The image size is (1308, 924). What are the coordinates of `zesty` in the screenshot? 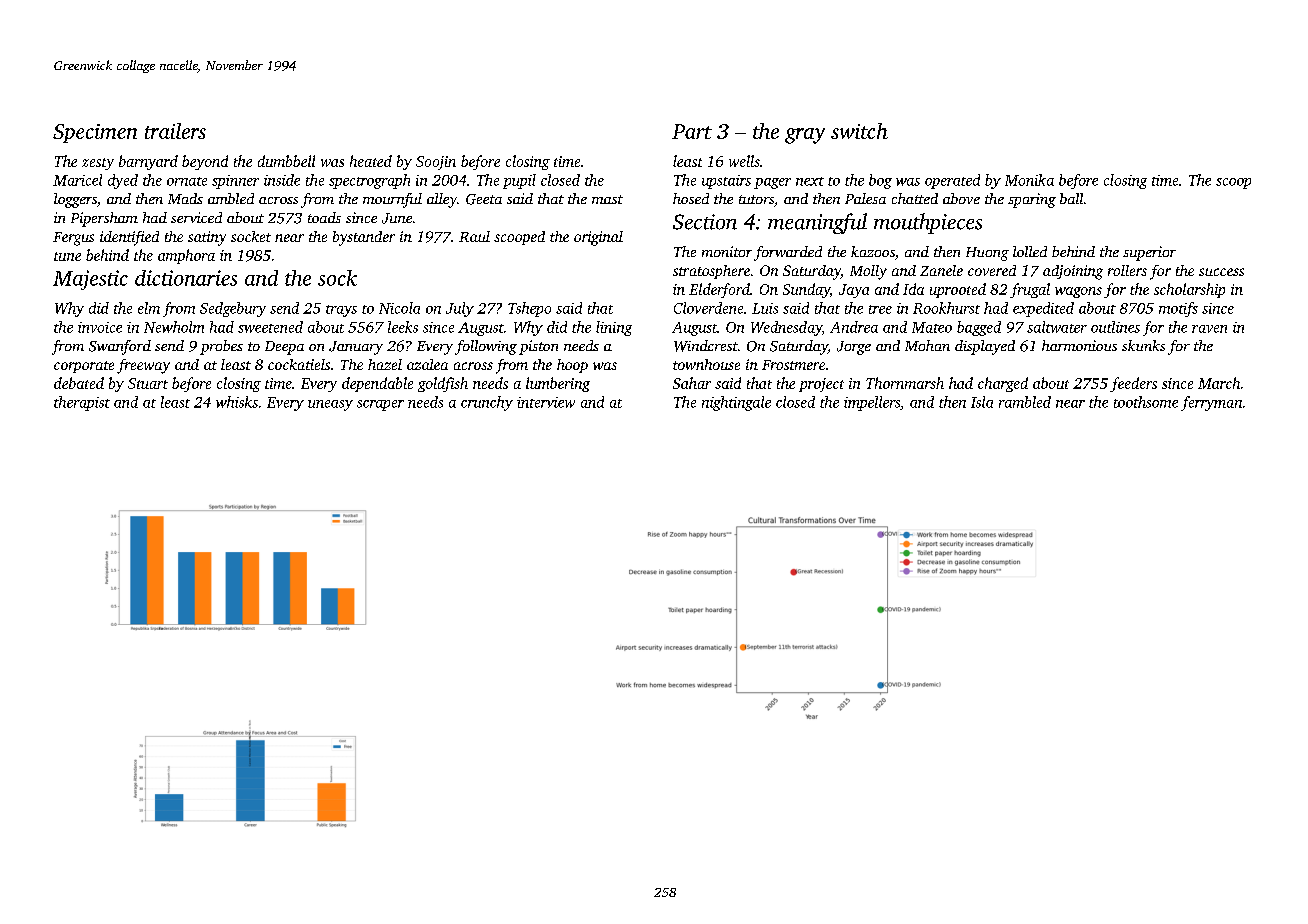 It's located at (98, 164).
